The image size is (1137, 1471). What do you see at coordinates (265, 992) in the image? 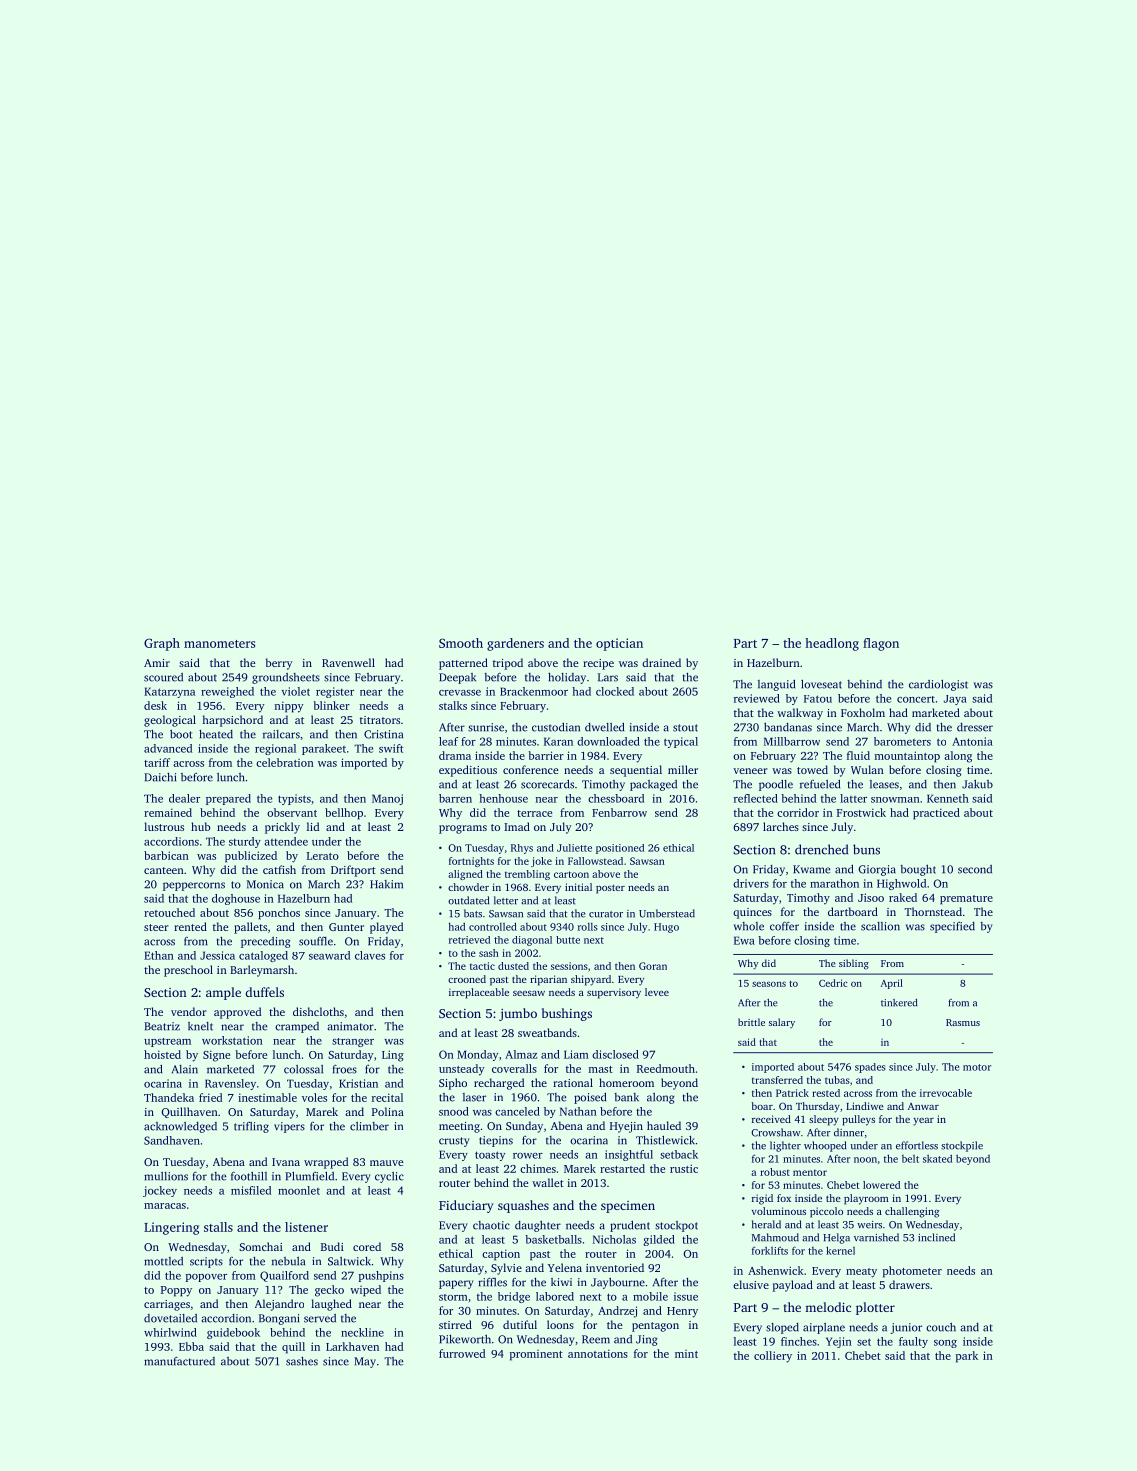
I see `duffels` at bounding box center [265, 992].
